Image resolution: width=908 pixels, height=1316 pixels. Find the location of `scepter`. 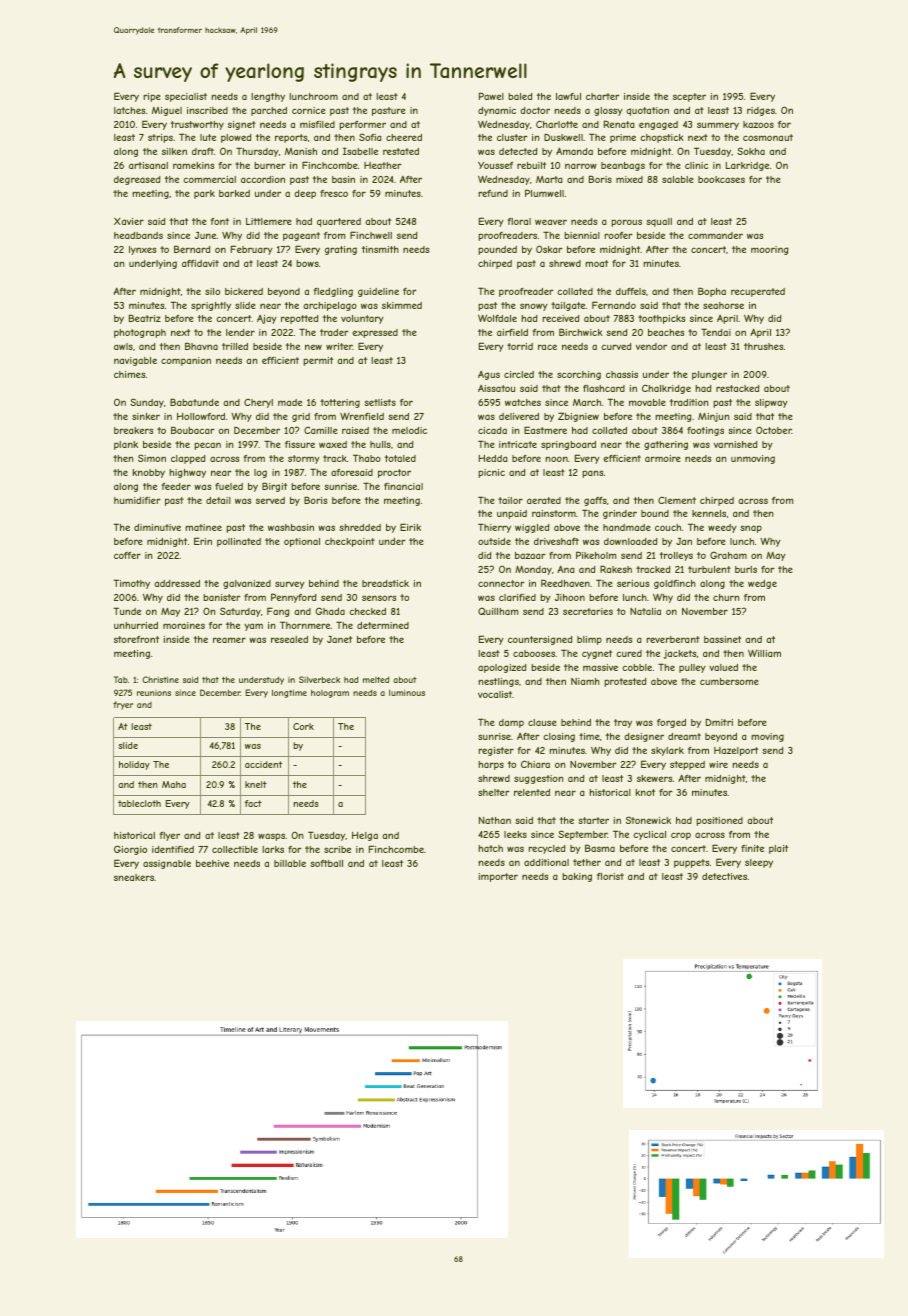

scepter is located at coordinates (689, 97).
